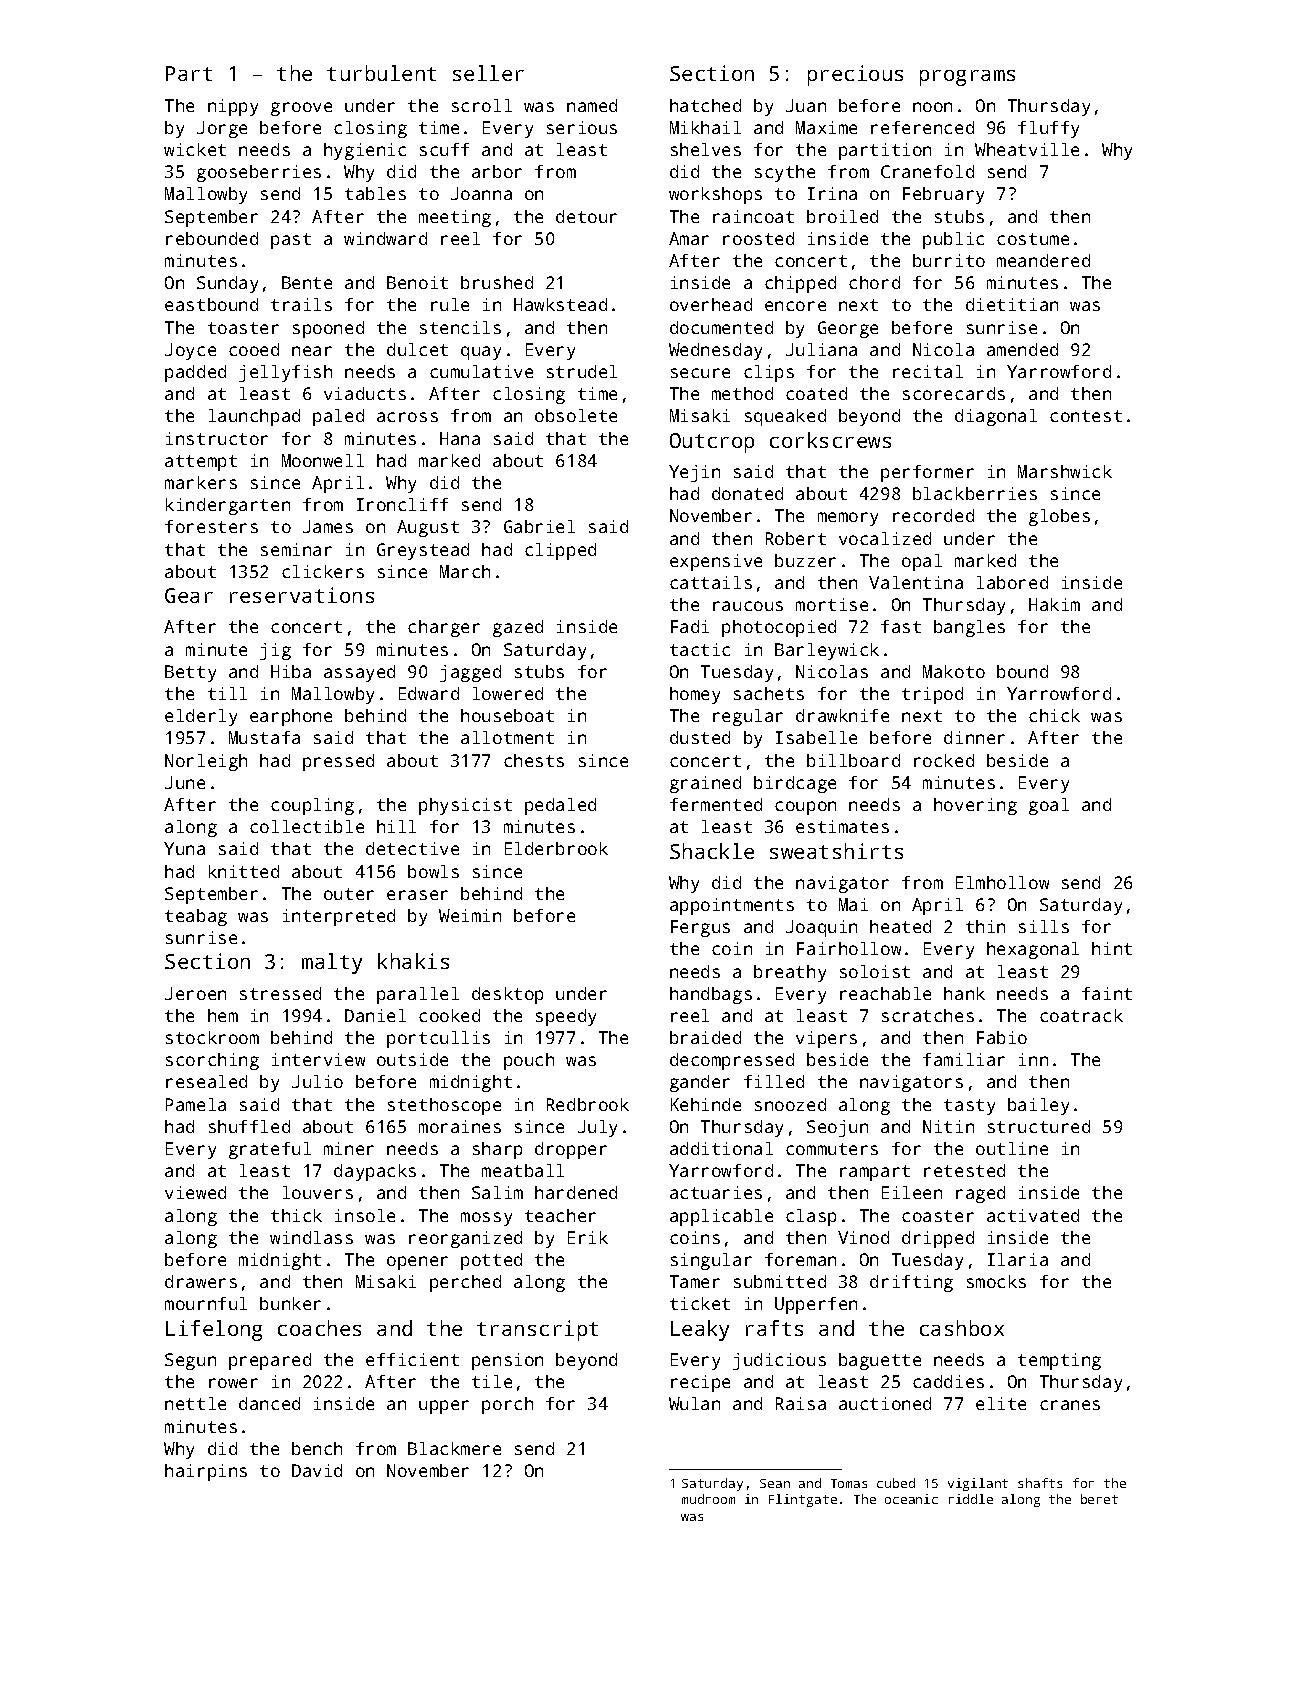 The width and height of the document is (1307, 1691). What do you see at coordinates (1049, 806) in the document?
I see `goal` at bounding box center [1049, 806].
